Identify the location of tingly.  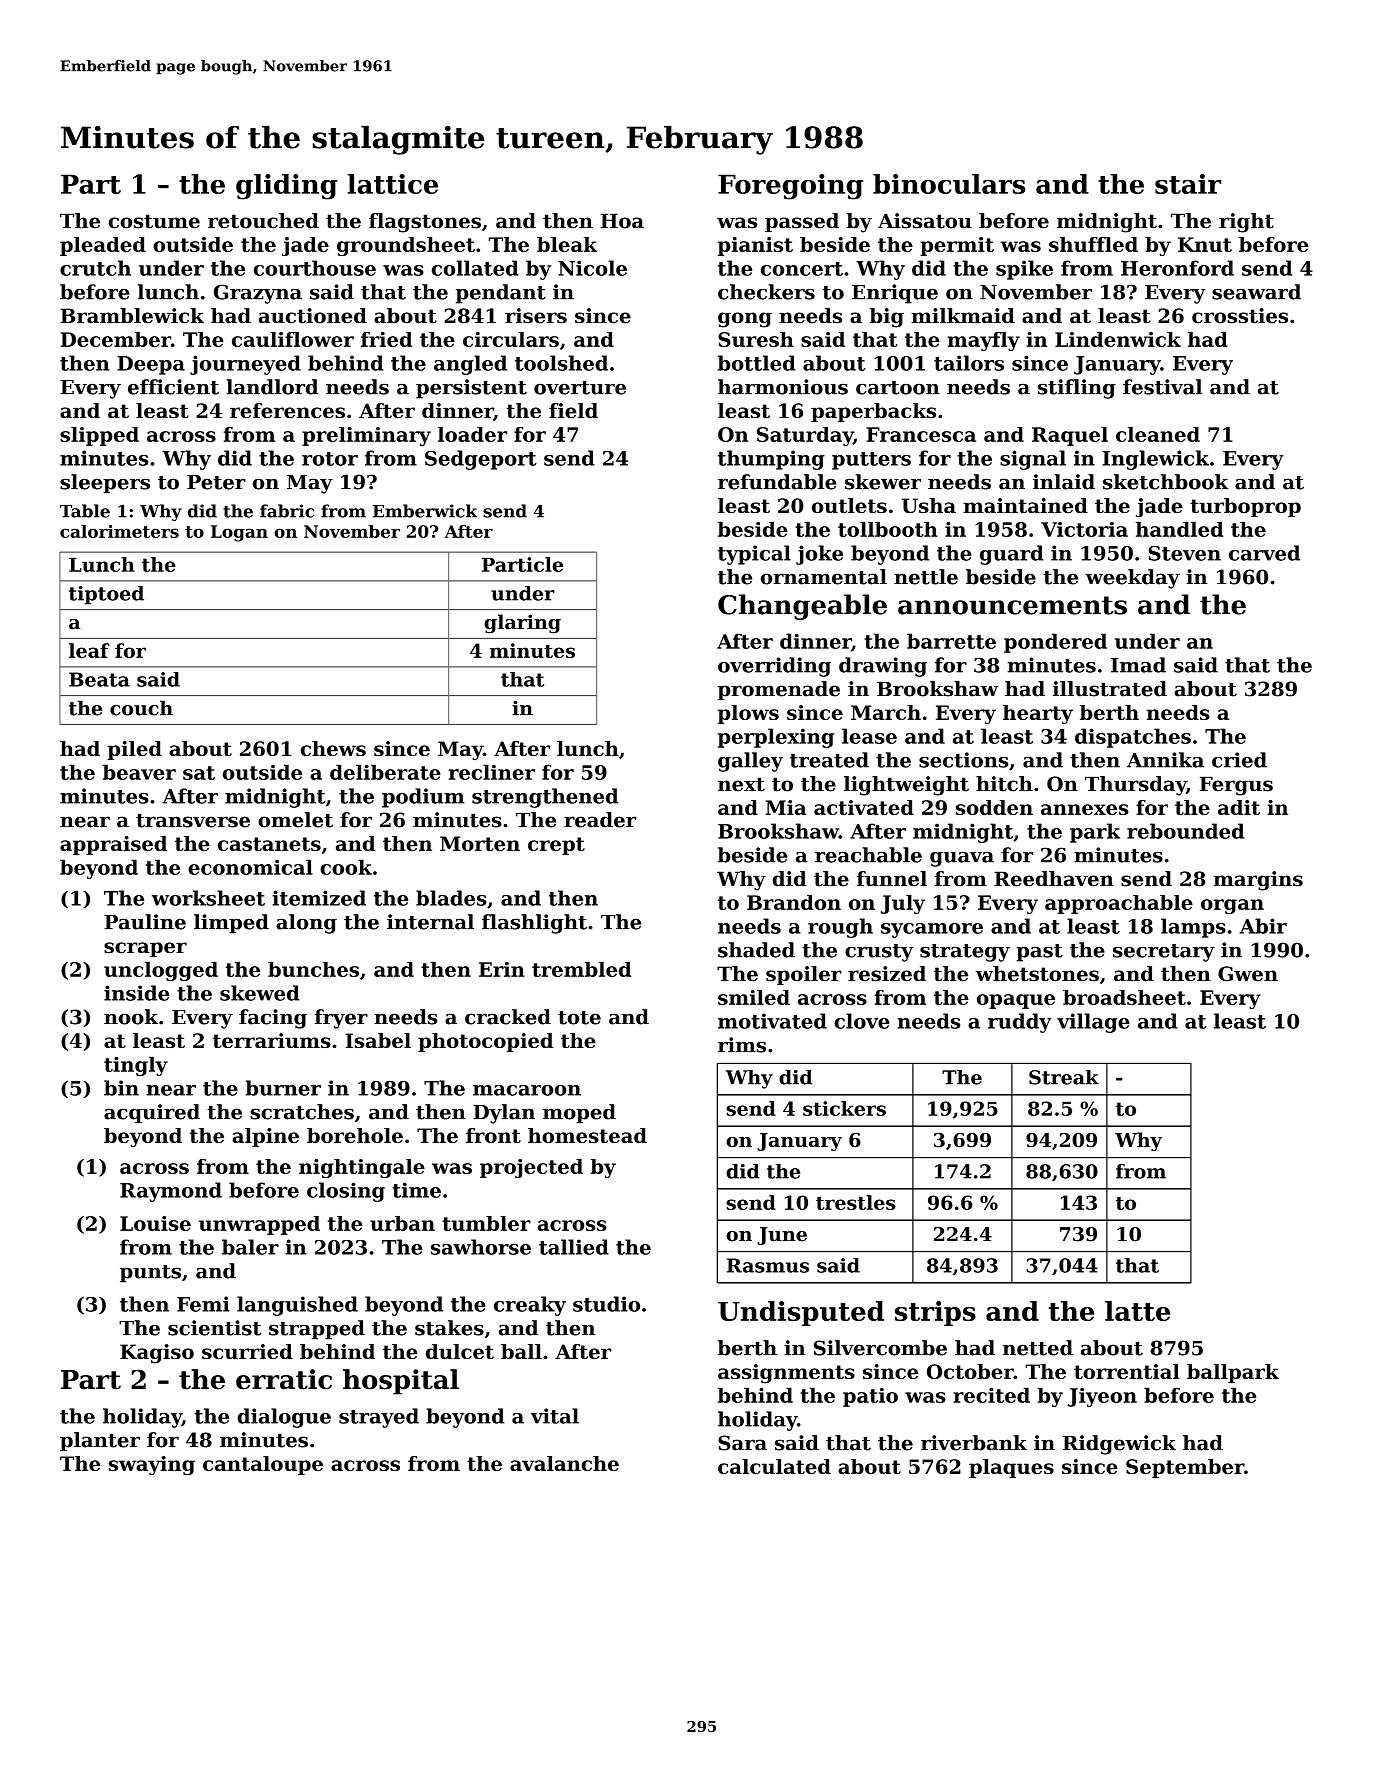
(136, 1066).
